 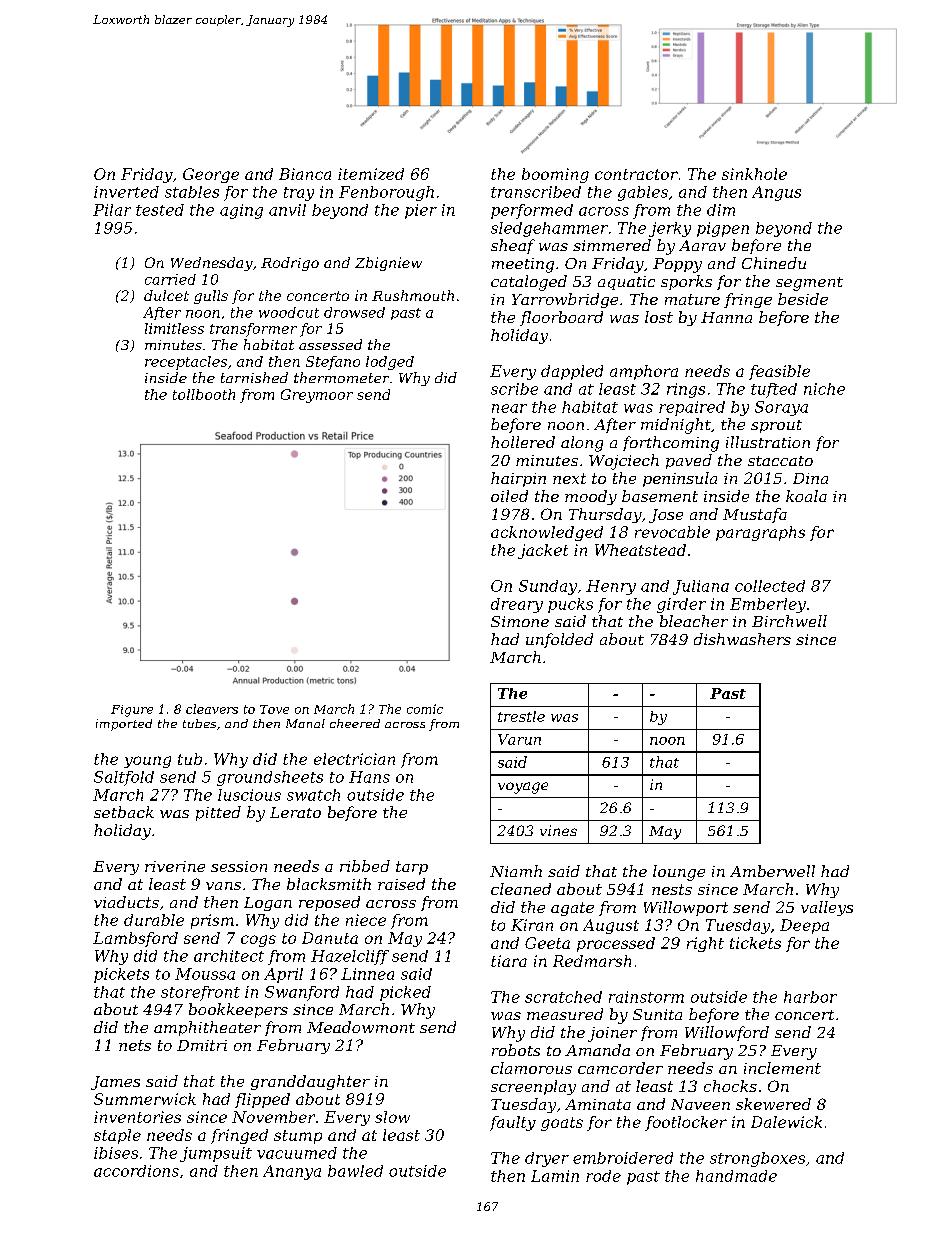 I want to click on Figure, so click(x=132, y=711).
